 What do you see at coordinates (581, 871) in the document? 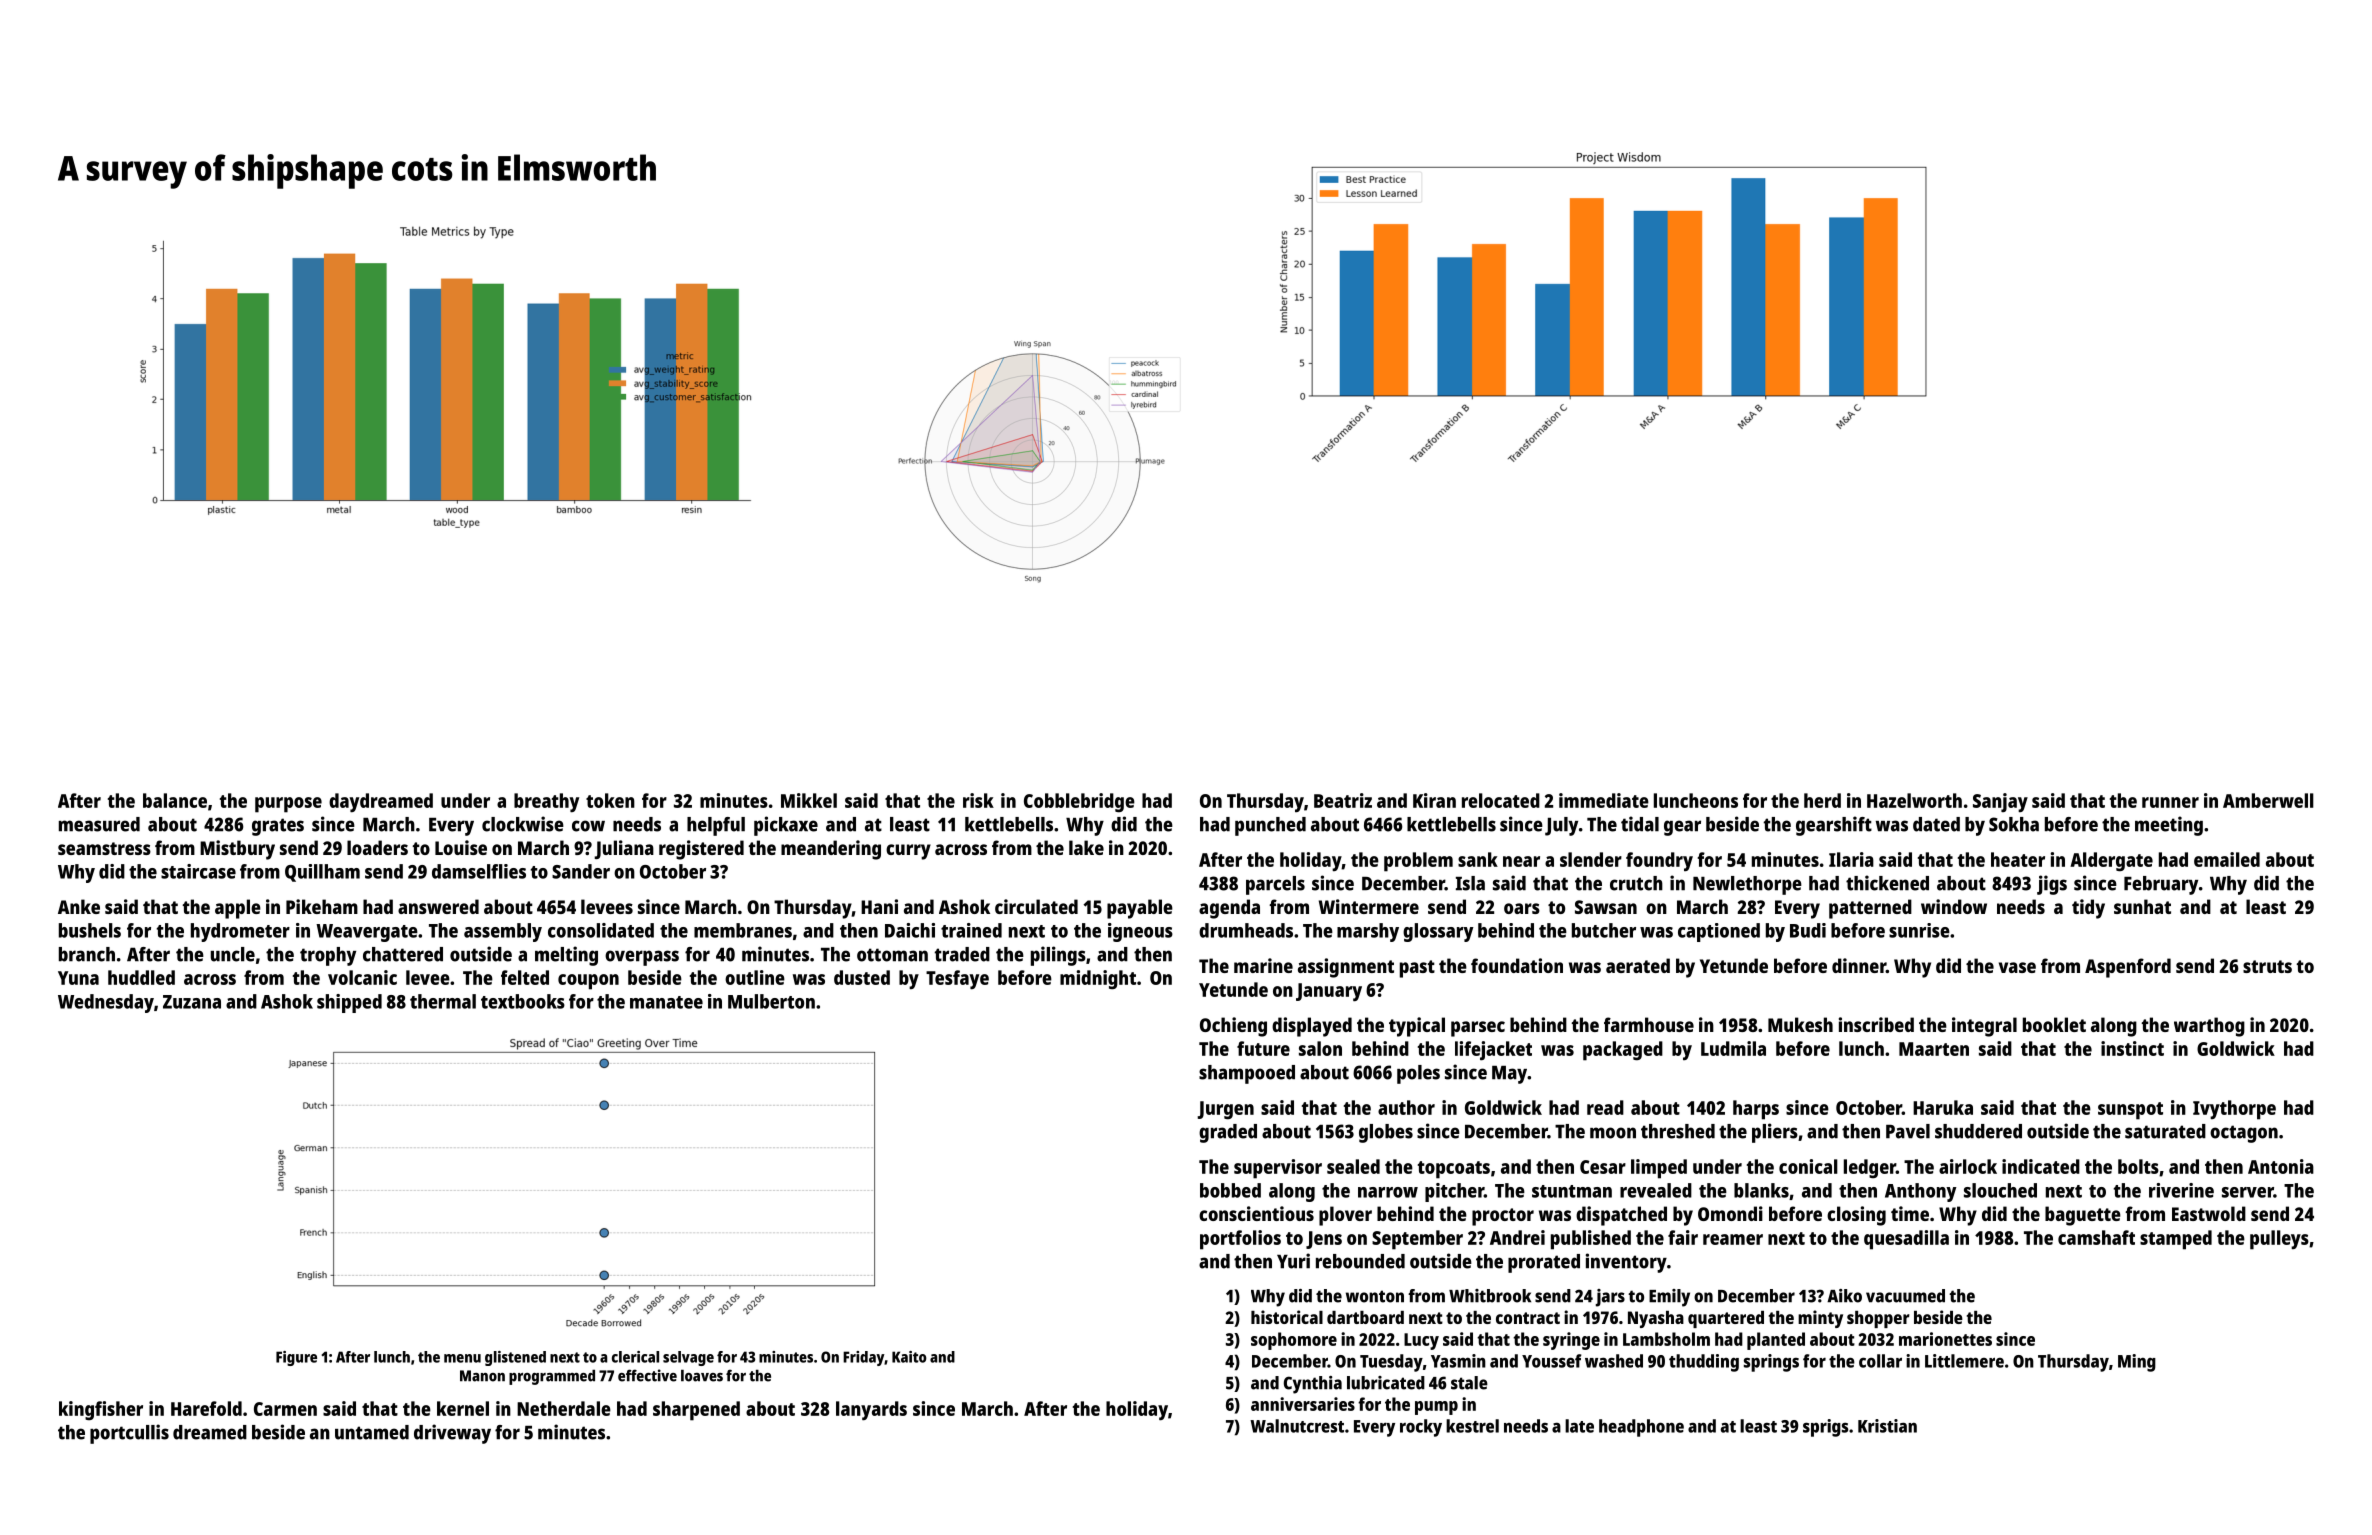
I see `Sander` at bounding box center [581, 871].
